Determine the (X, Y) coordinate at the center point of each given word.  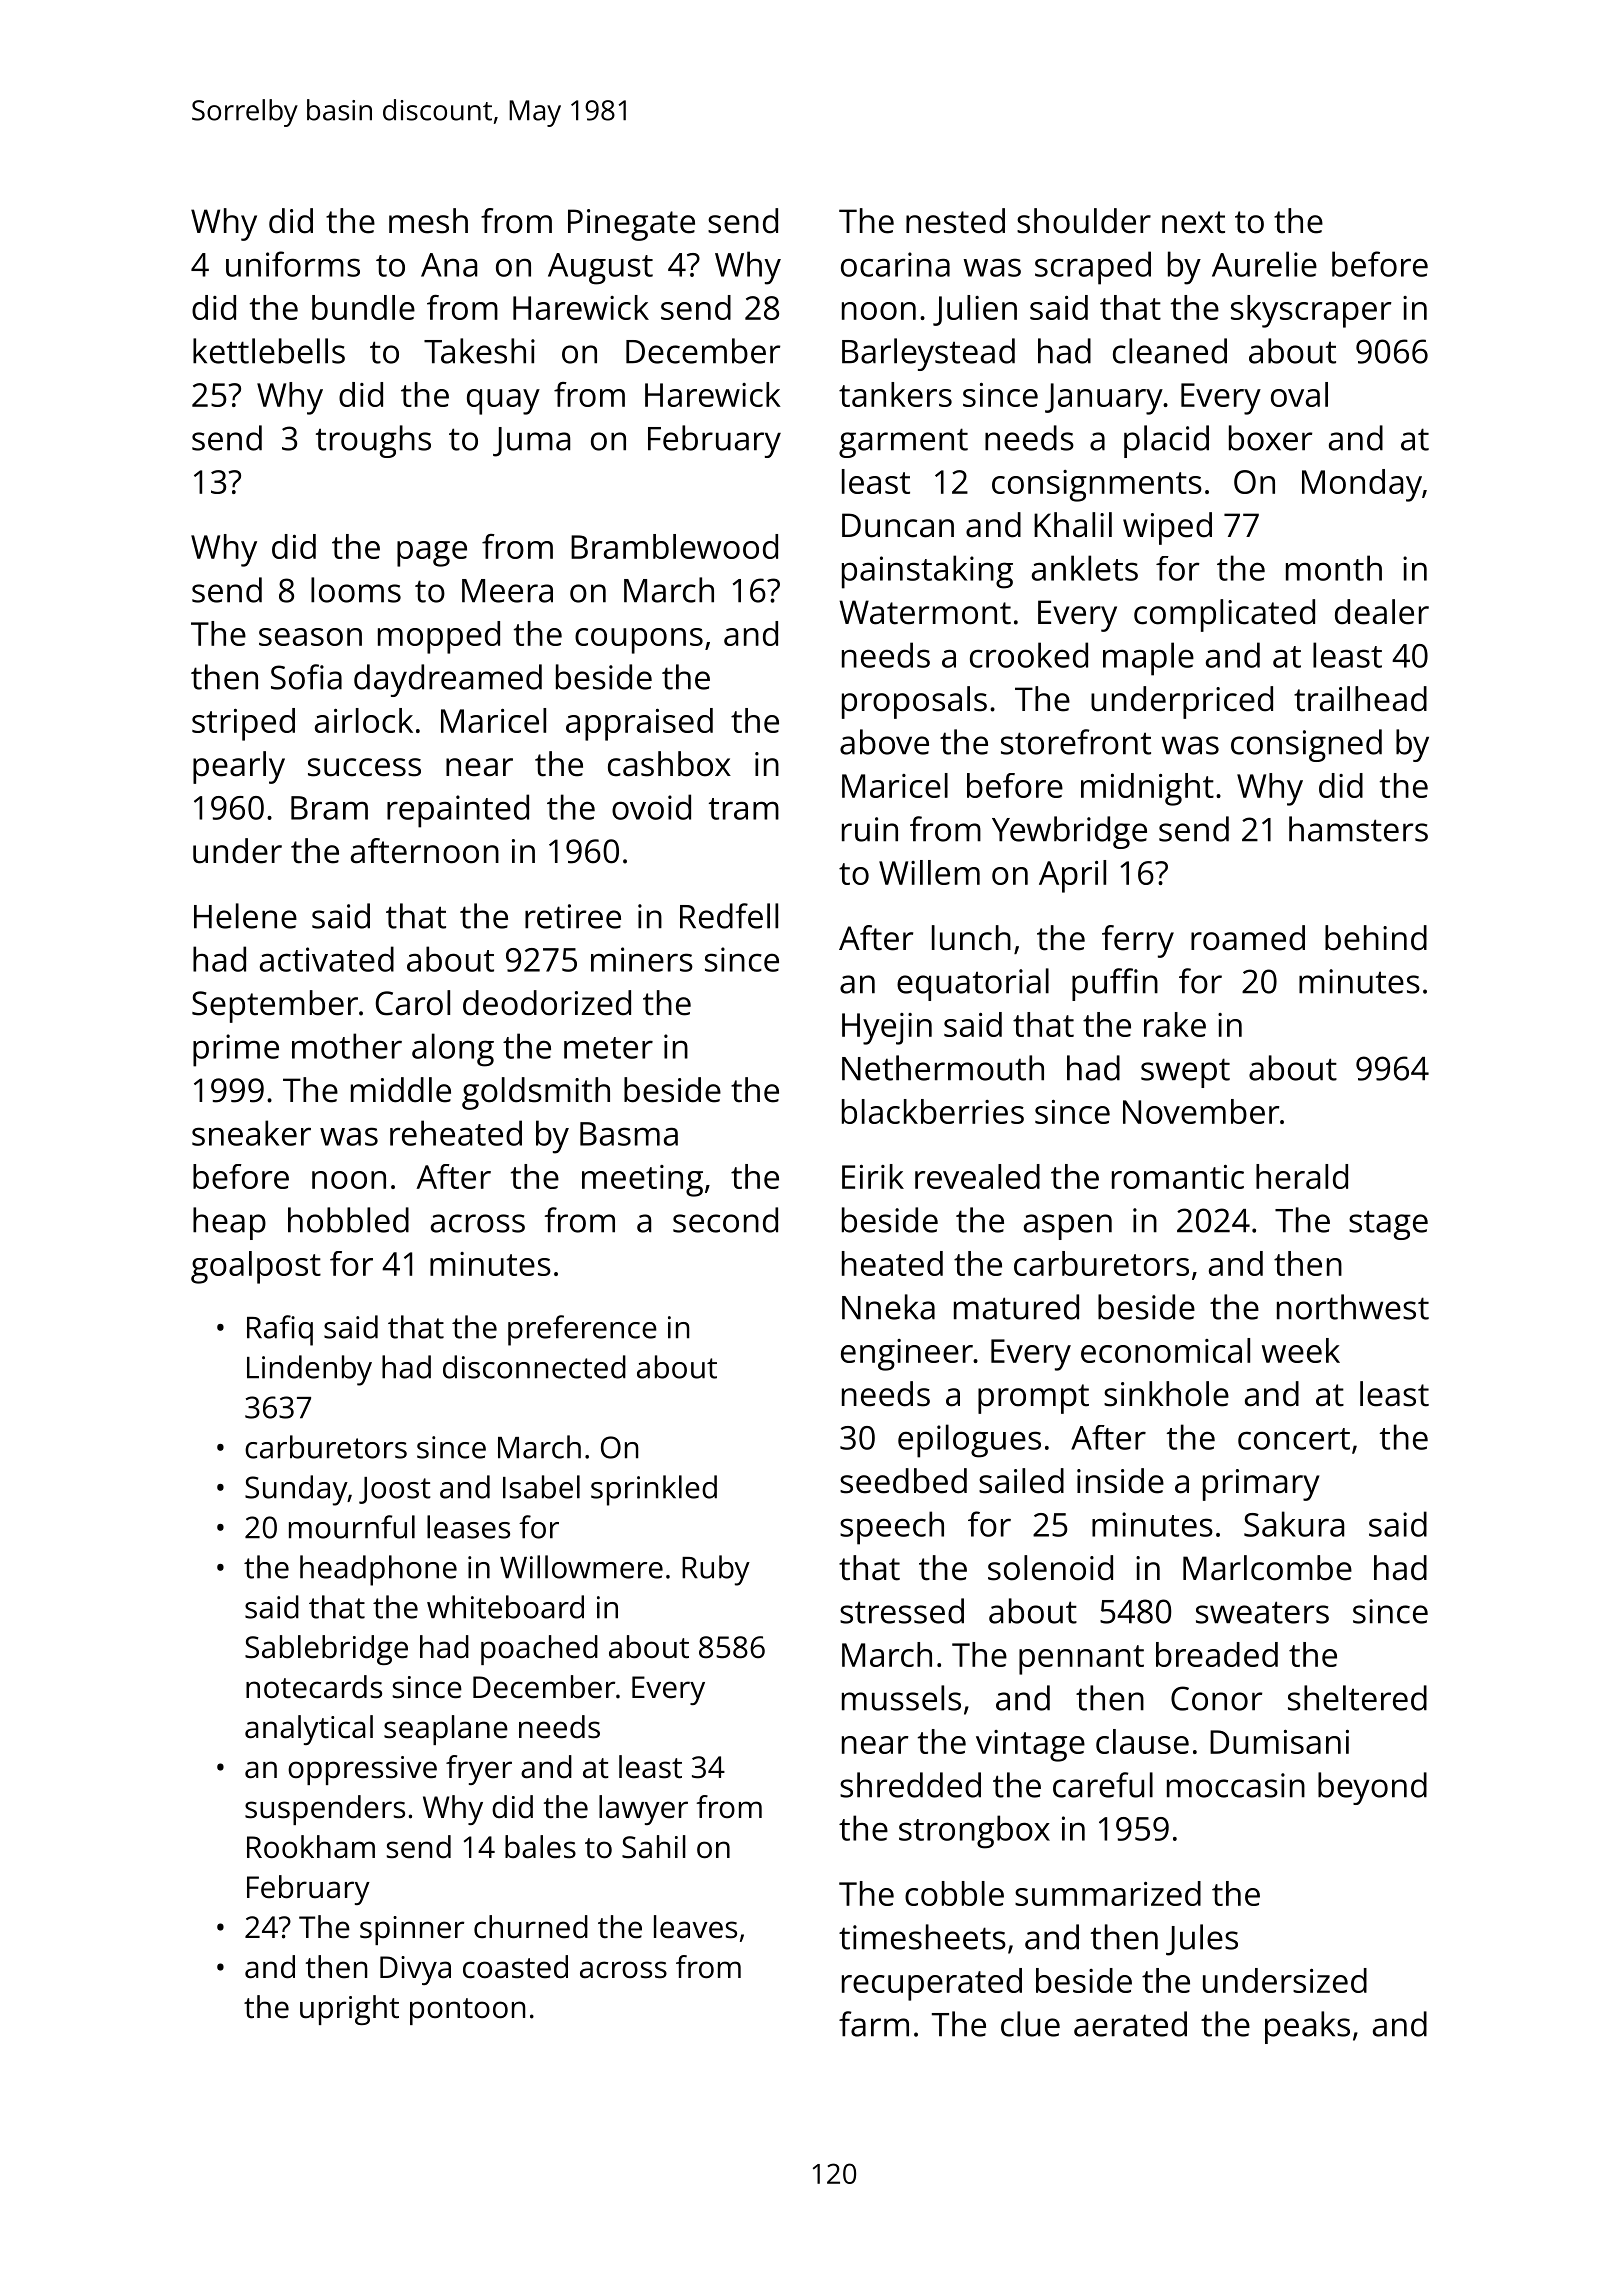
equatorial (973, 984)
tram (744, 809)
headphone (378, 1570)
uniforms (293, 264)
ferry (1138, 941)
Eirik (873, 1176)
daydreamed (448, 680)
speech (892, 1528)
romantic (1178, 1177)
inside (1120, 1481)
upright (349, 2010)
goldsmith (536, 1093)
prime (236, 1050)
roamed (1248, 938)
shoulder (1084, 221)
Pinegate (631, 225)
